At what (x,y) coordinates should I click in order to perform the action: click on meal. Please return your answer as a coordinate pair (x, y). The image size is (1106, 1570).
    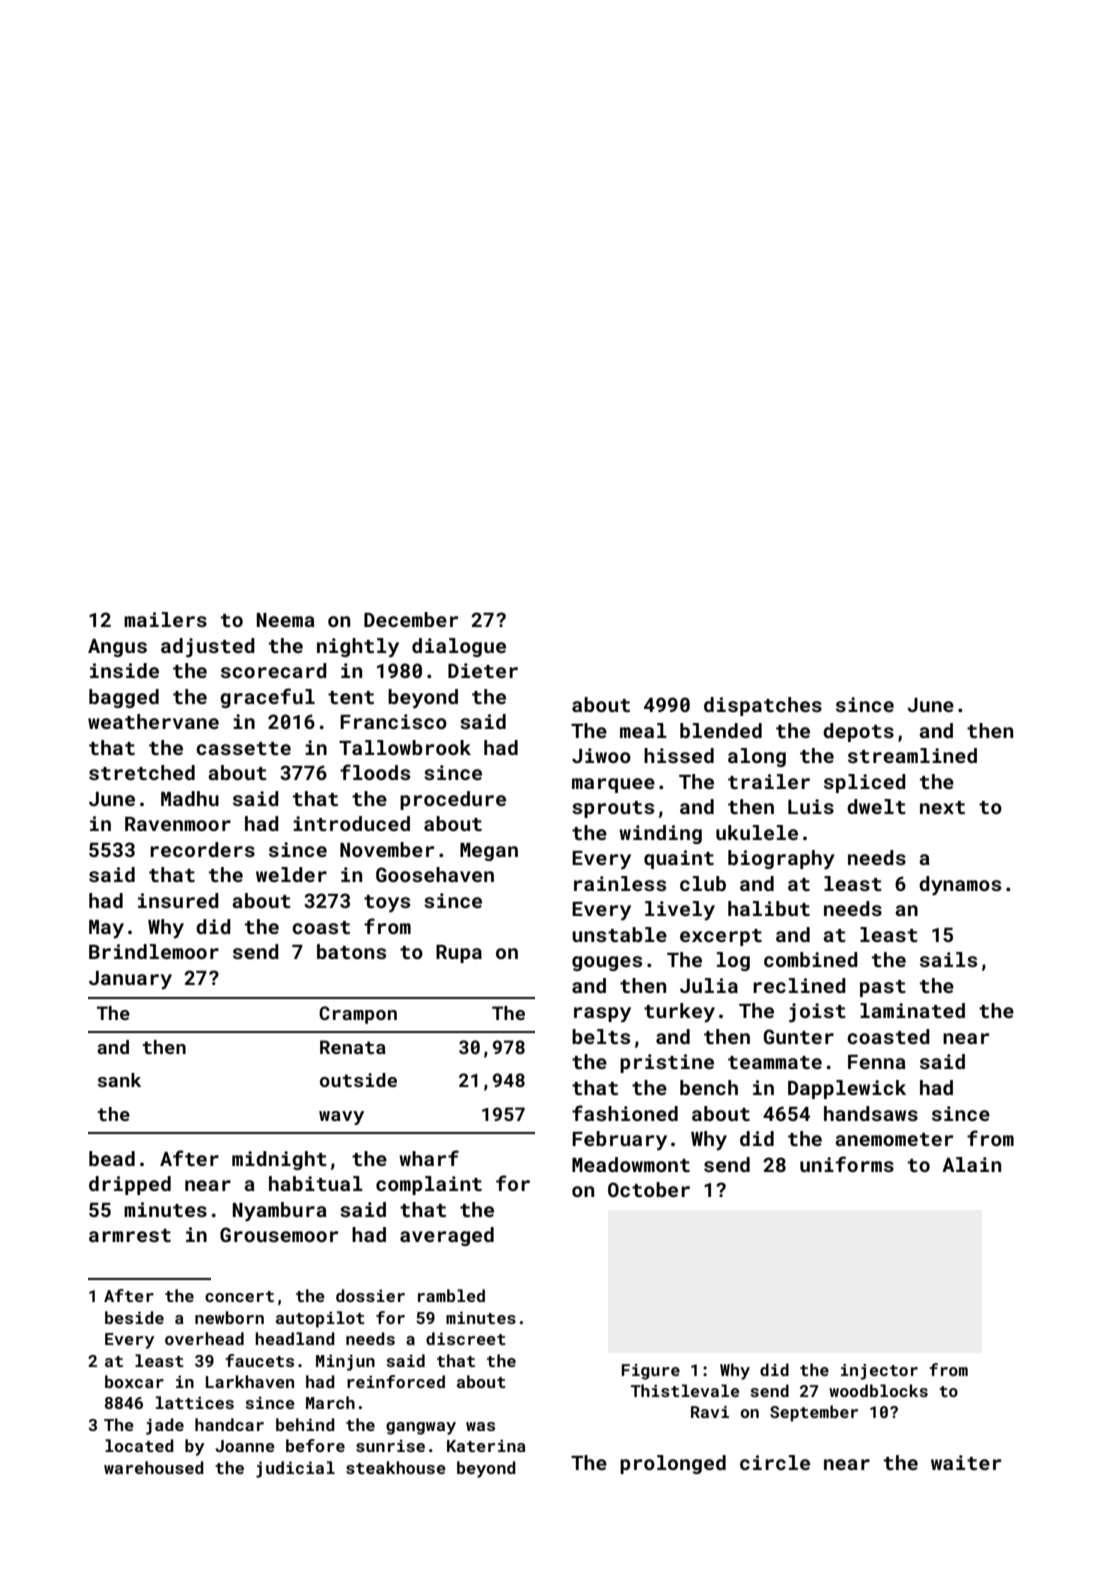
    Looking at the image, I should click on (643, 730).
